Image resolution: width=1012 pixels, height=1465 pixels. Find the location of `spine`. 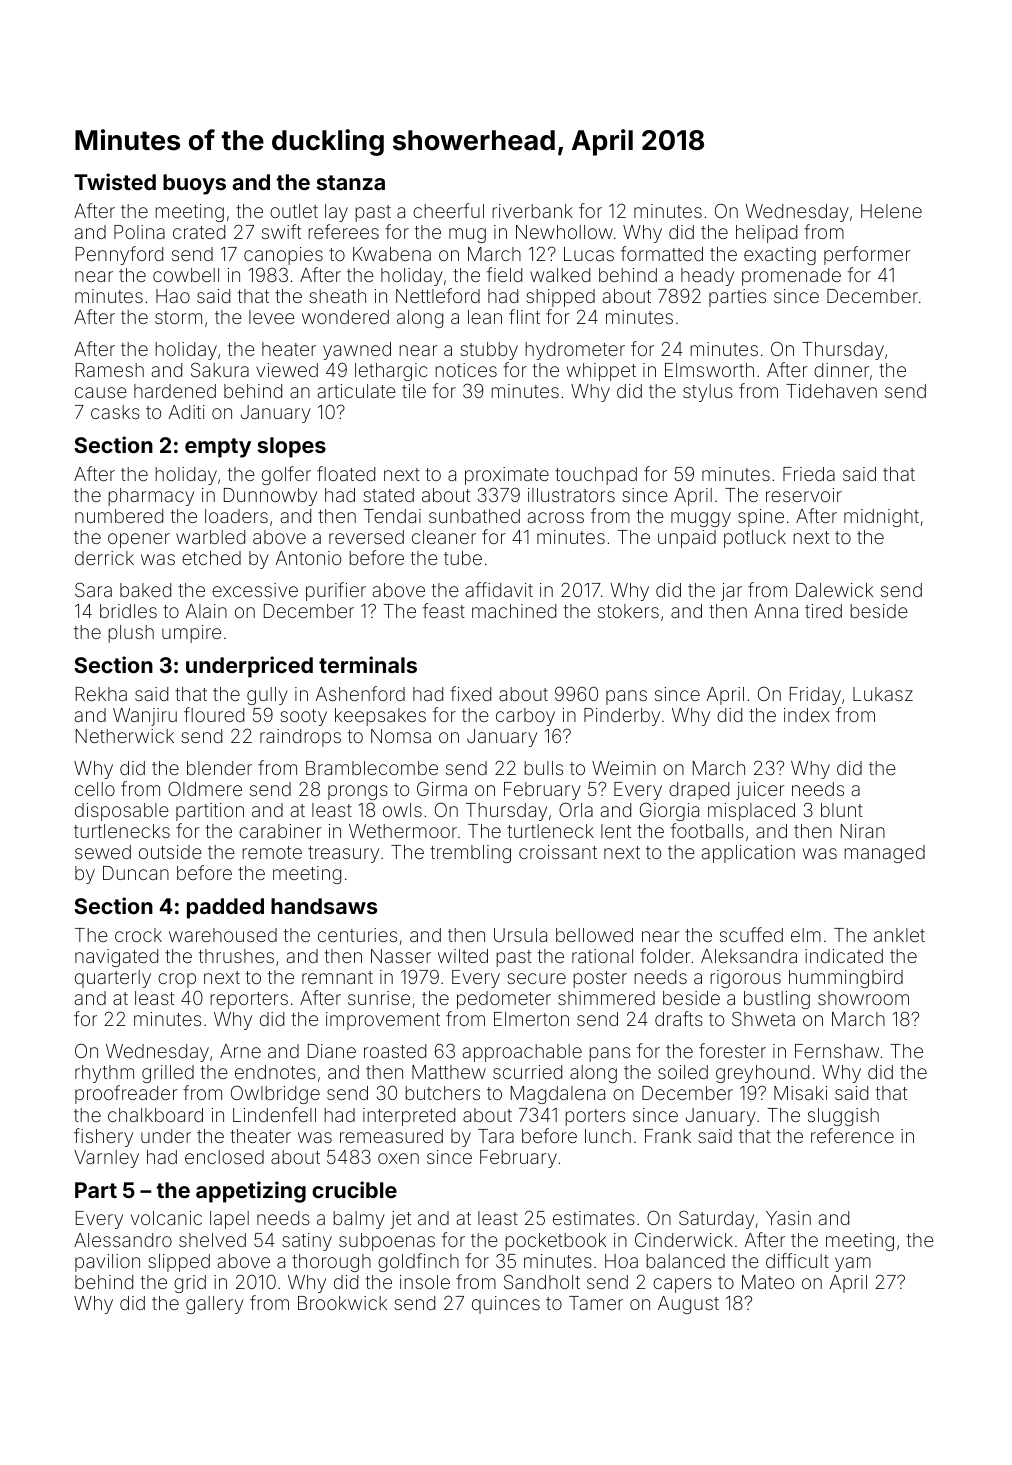

spine is located at coordinates (761, 518).
